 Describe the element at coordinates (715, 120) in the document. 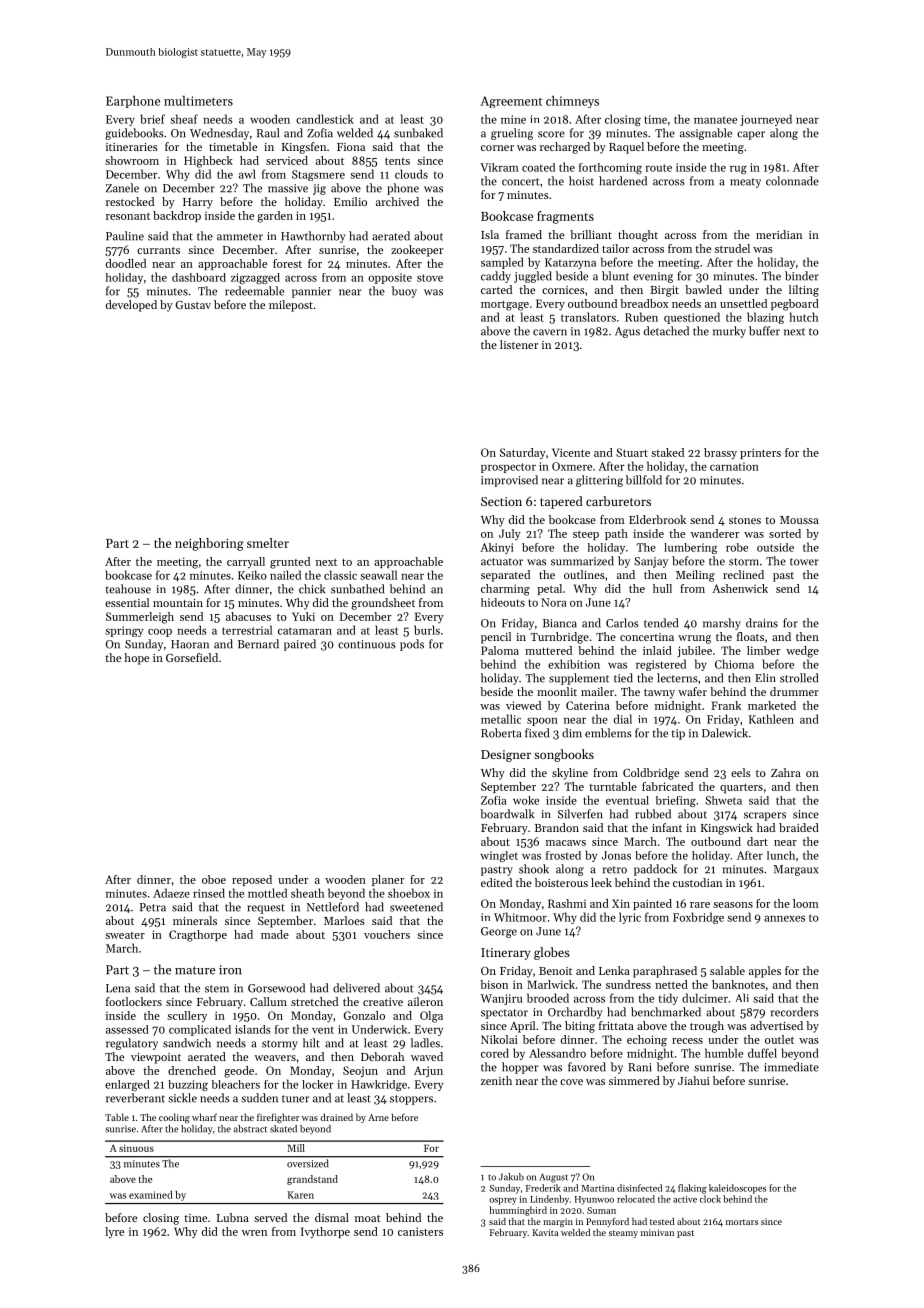

I see `manatee` at that location.
